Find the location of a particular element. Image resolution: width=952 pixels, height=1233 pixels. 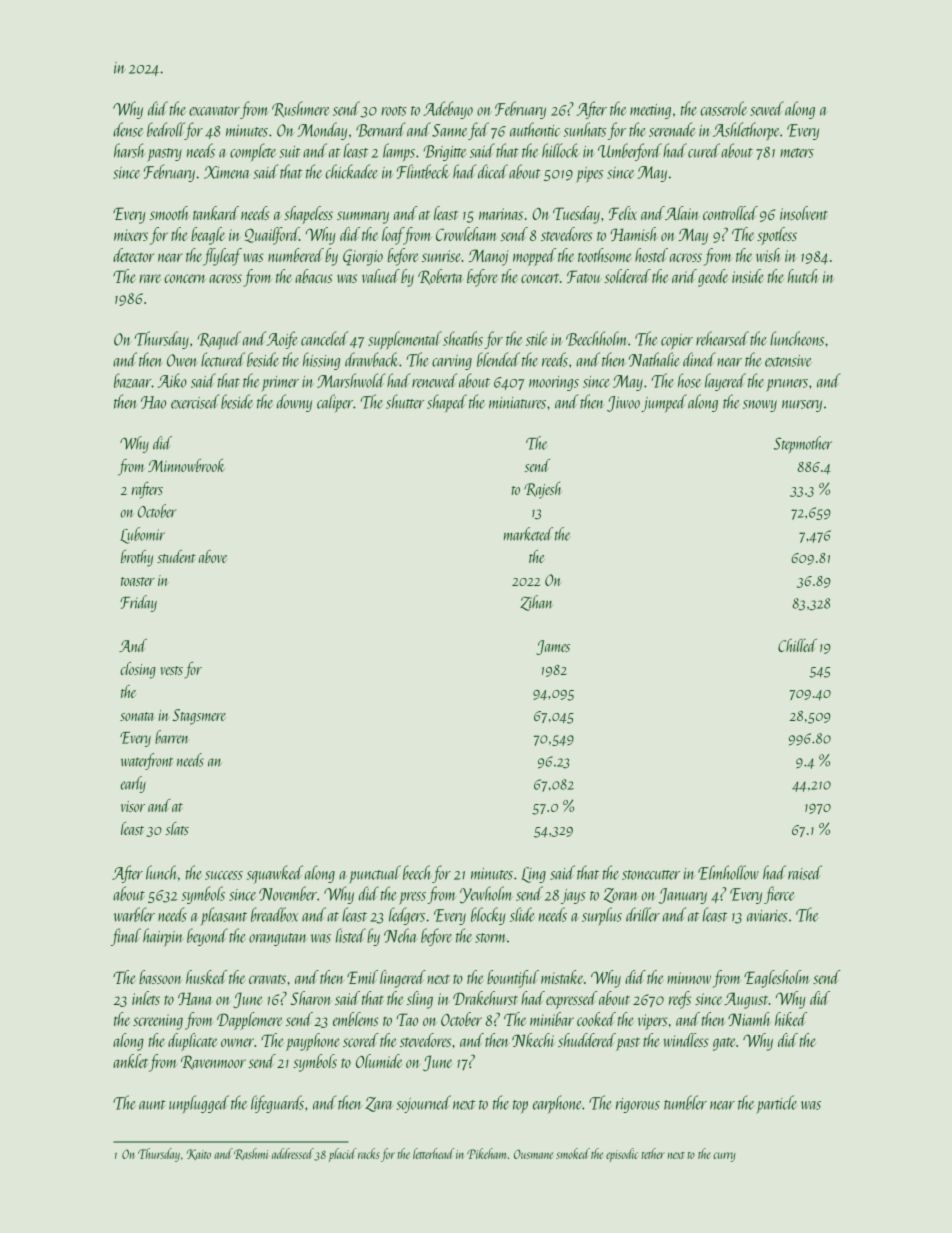

ledgers is located at coordinates (407, 916).
